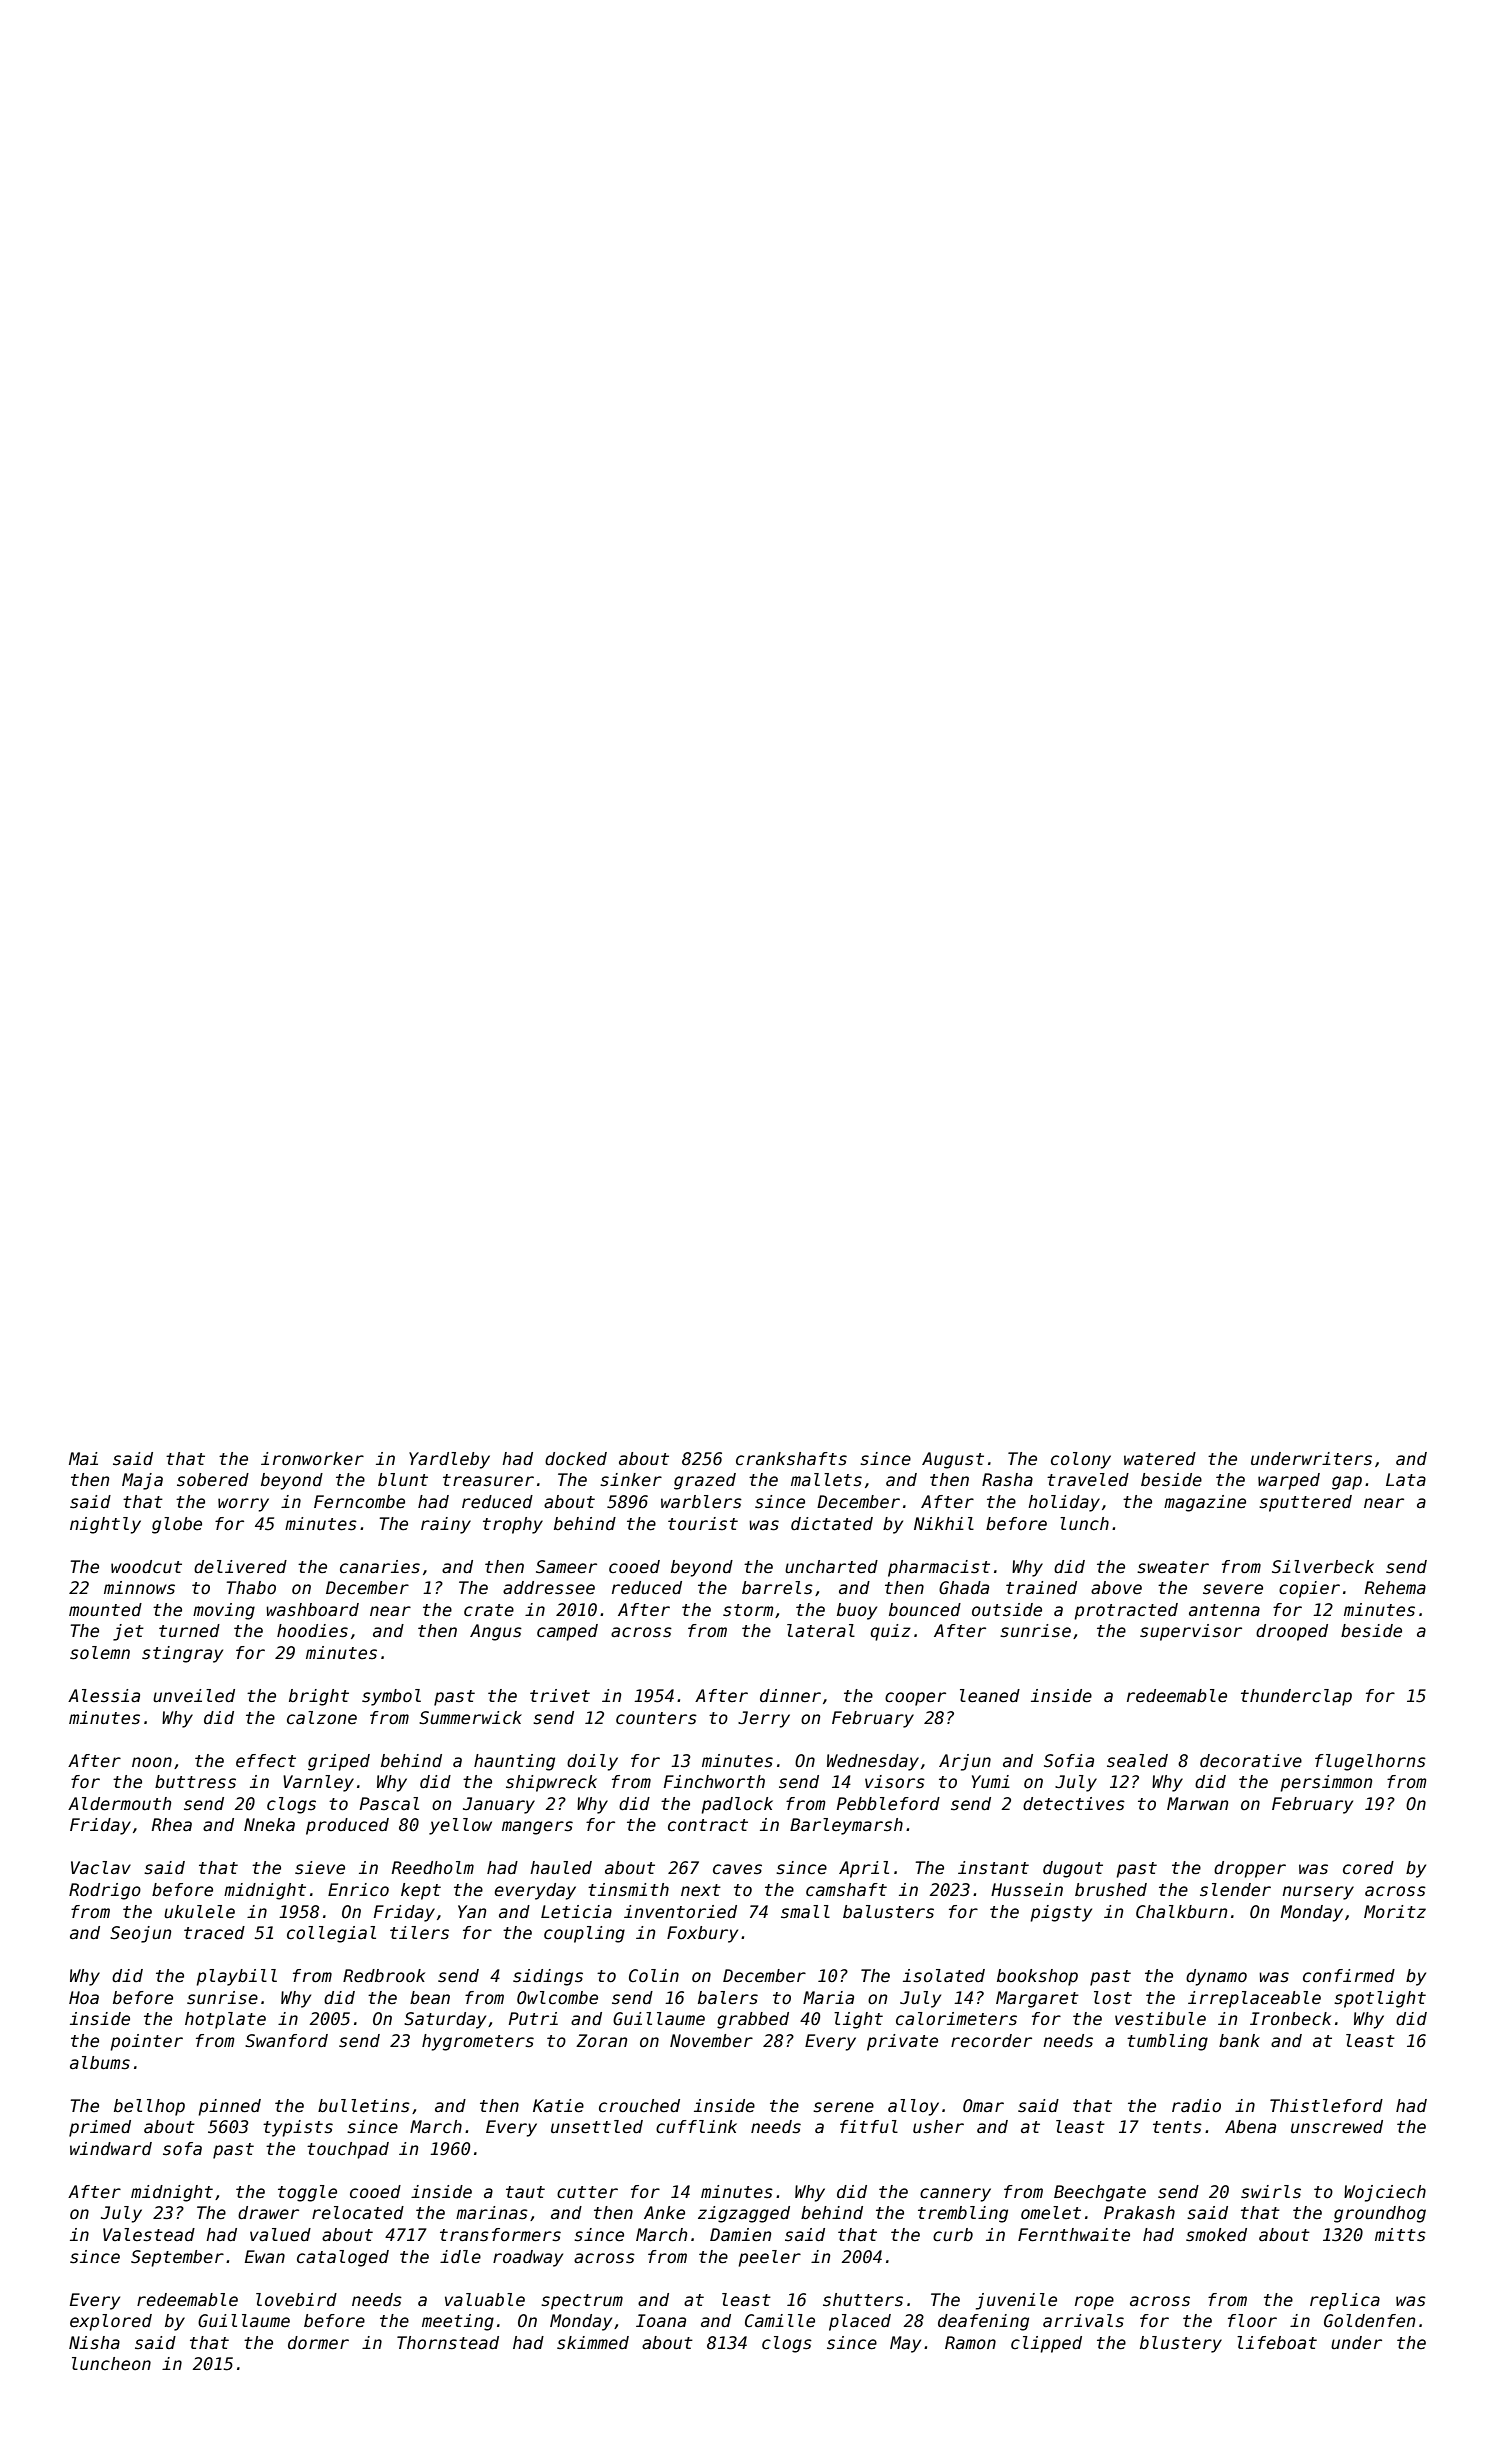 This screenshot has width=1496, height=2464. I want to click on holiday, so click(1064, 1503).
